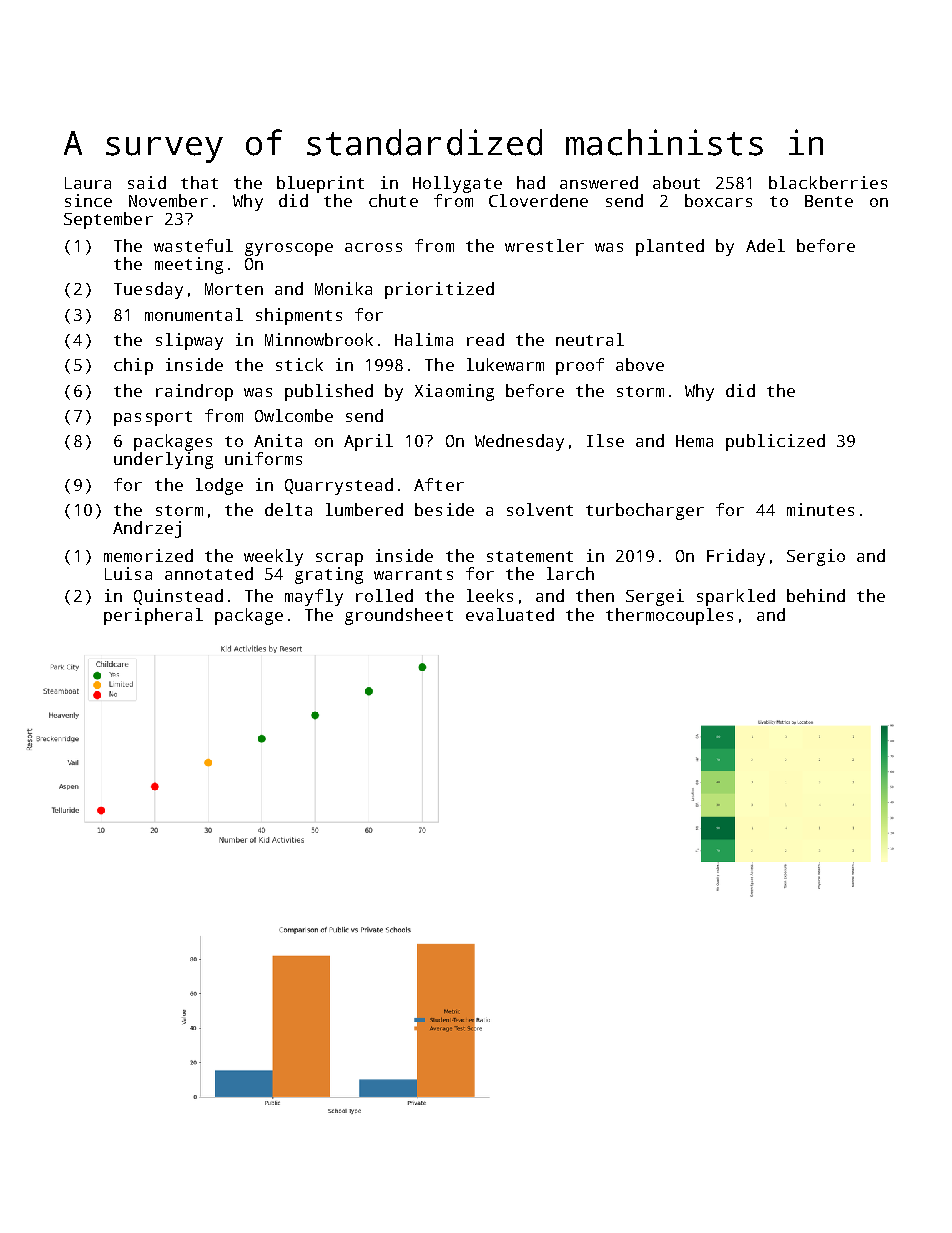 This document has width=952, height=1233. What do you see at coordinates (454, 392) in the document?
I see `Xiaoming` at bounding box center [454, 392].
